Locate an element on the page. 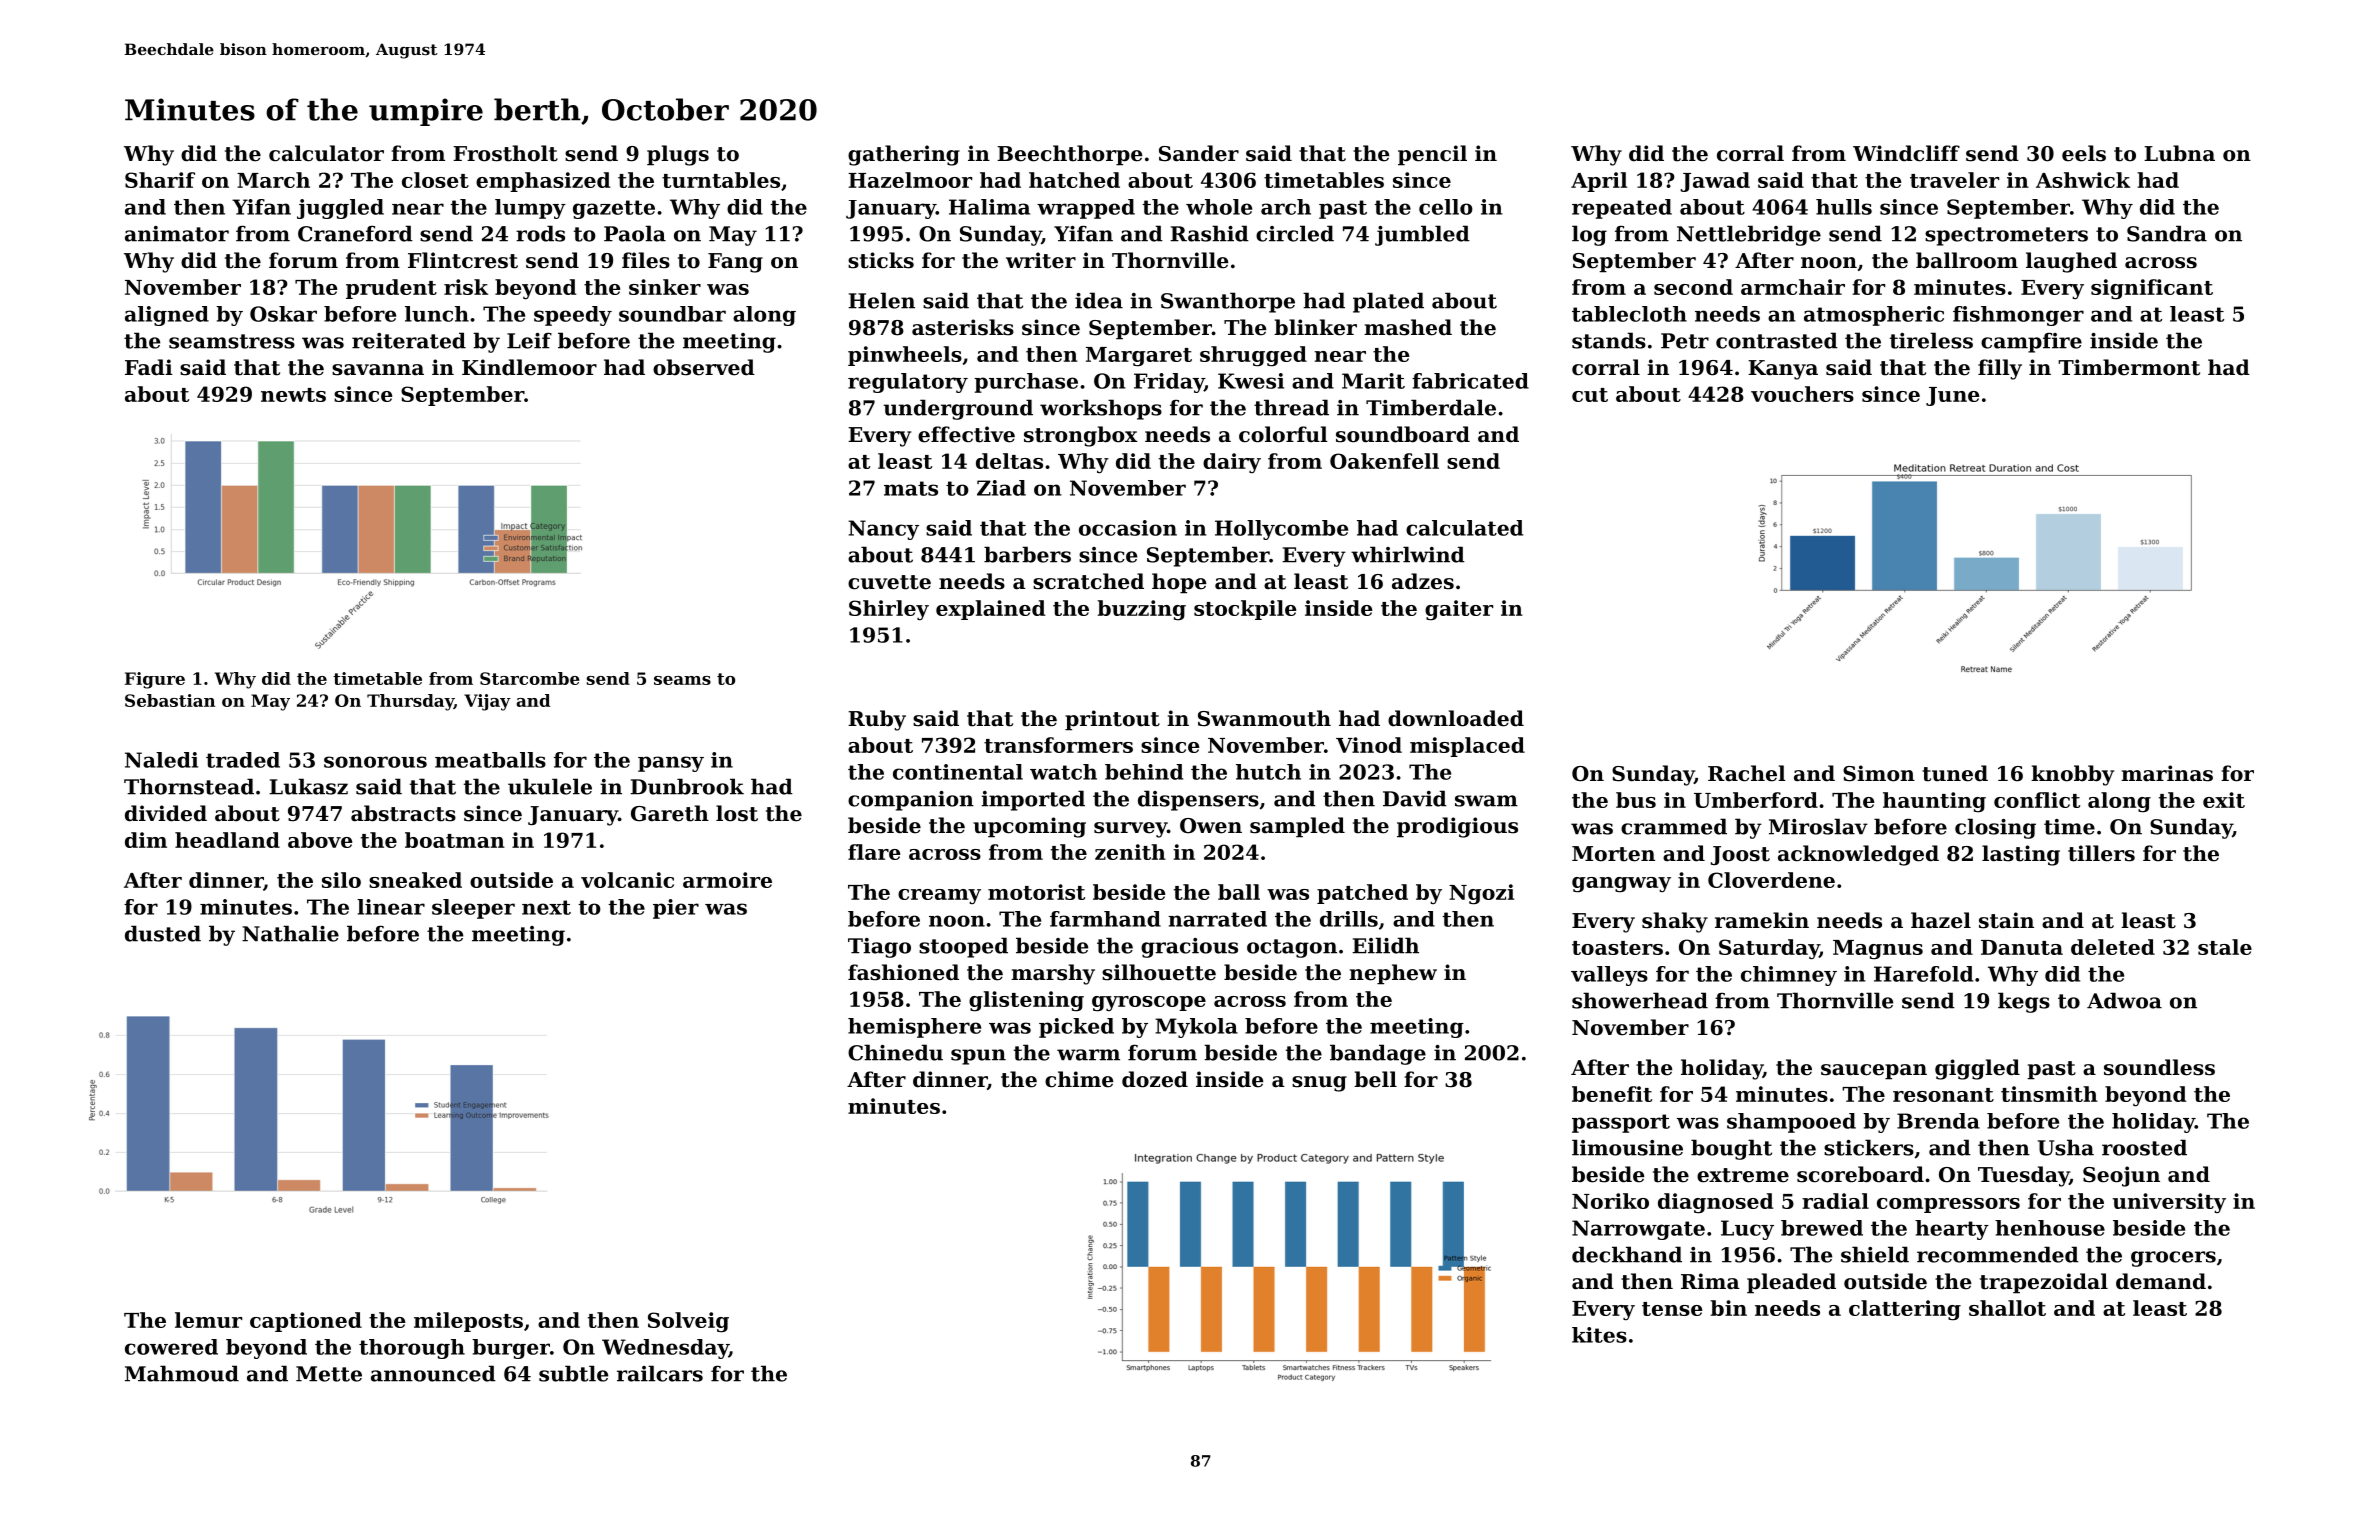 Image resolution: width=2380 pixels, height=1540 pixels. silo is located at coordinates (341, 880).
